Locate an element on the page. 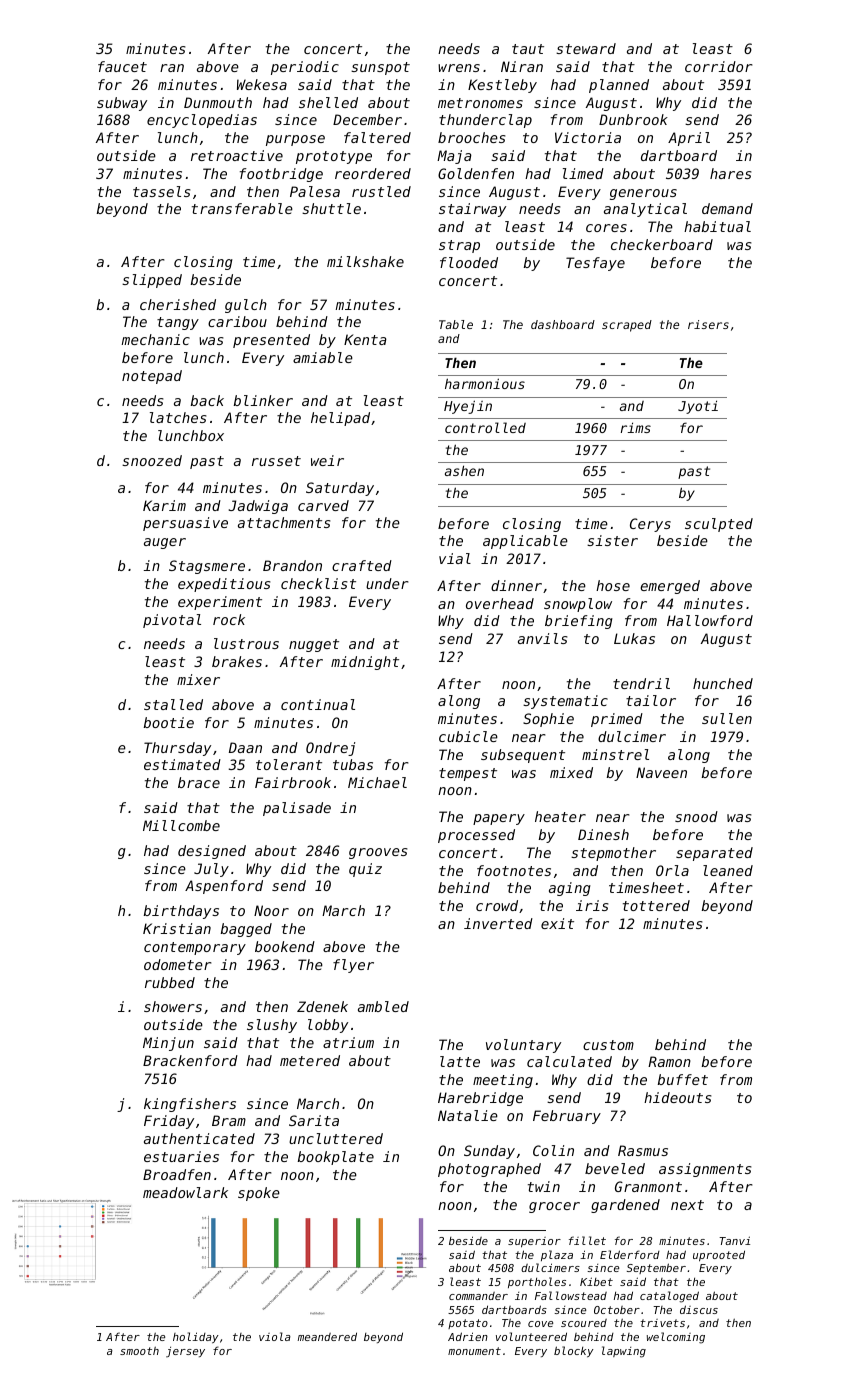 Image resolution: width=849 pixels, height=1400 pixels. Dunbrook is located at coordinates (633, 119).
